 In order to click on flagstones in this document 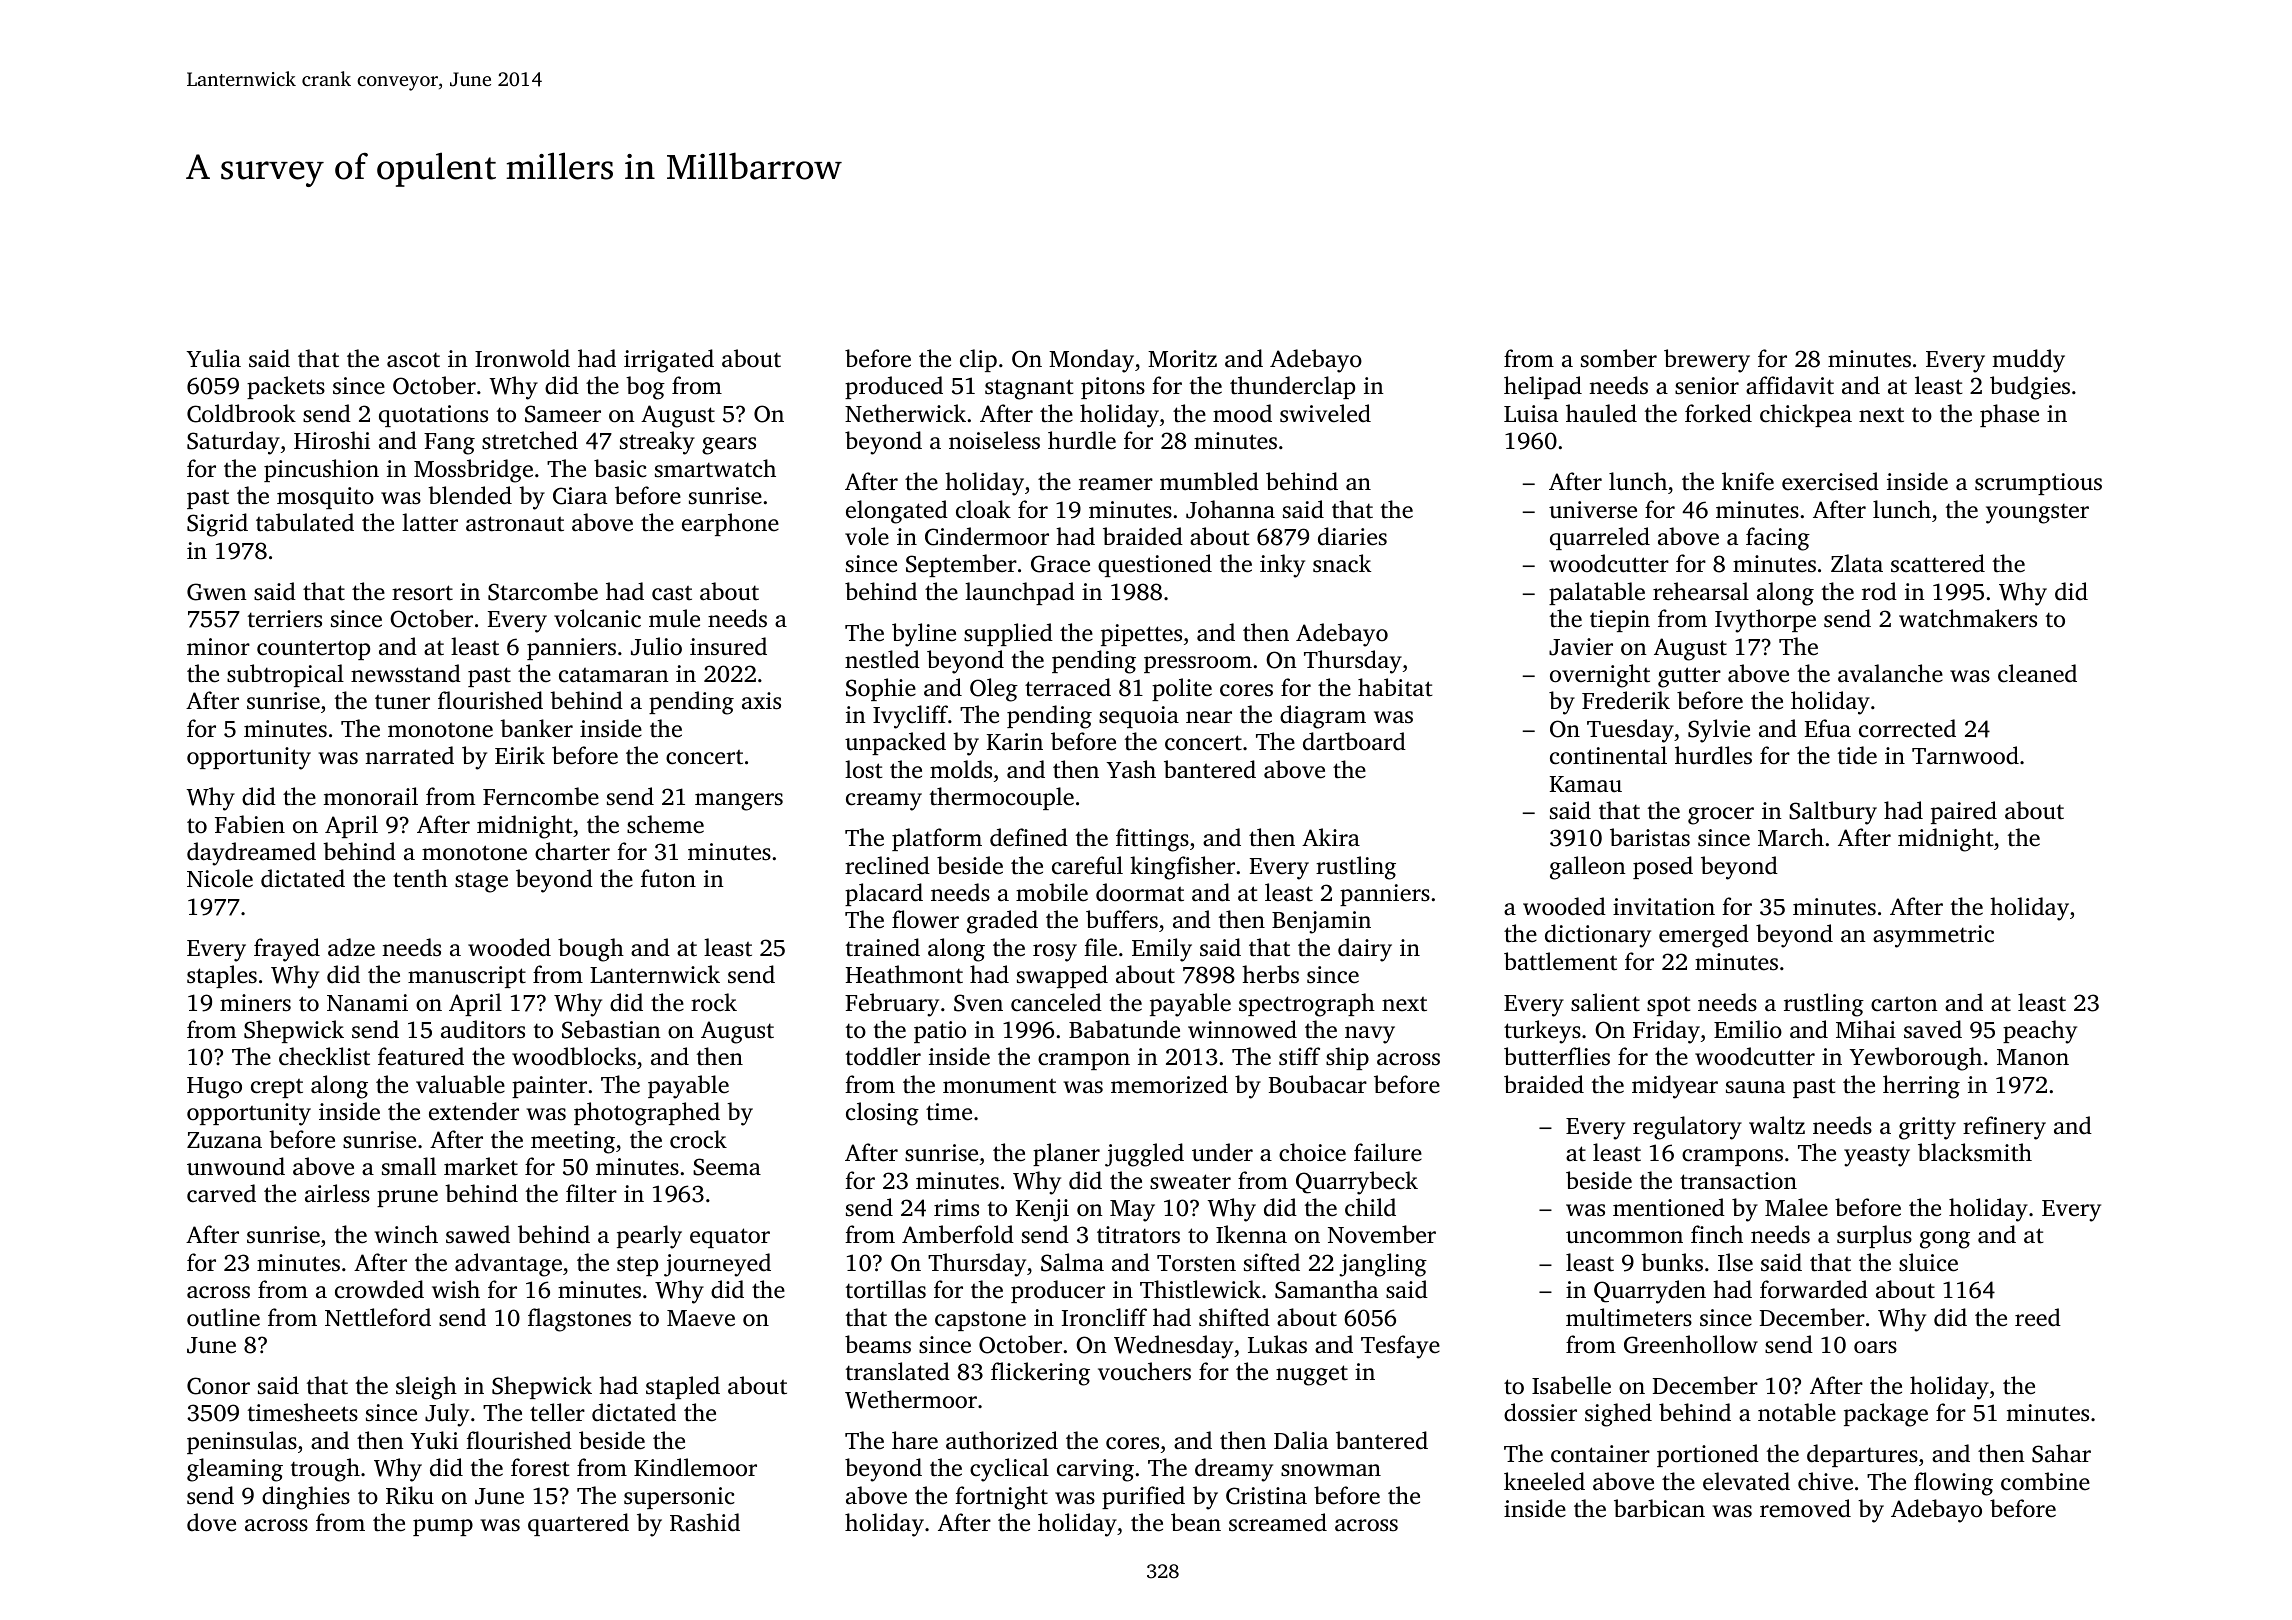, I will do `click(579, 1320)`.
